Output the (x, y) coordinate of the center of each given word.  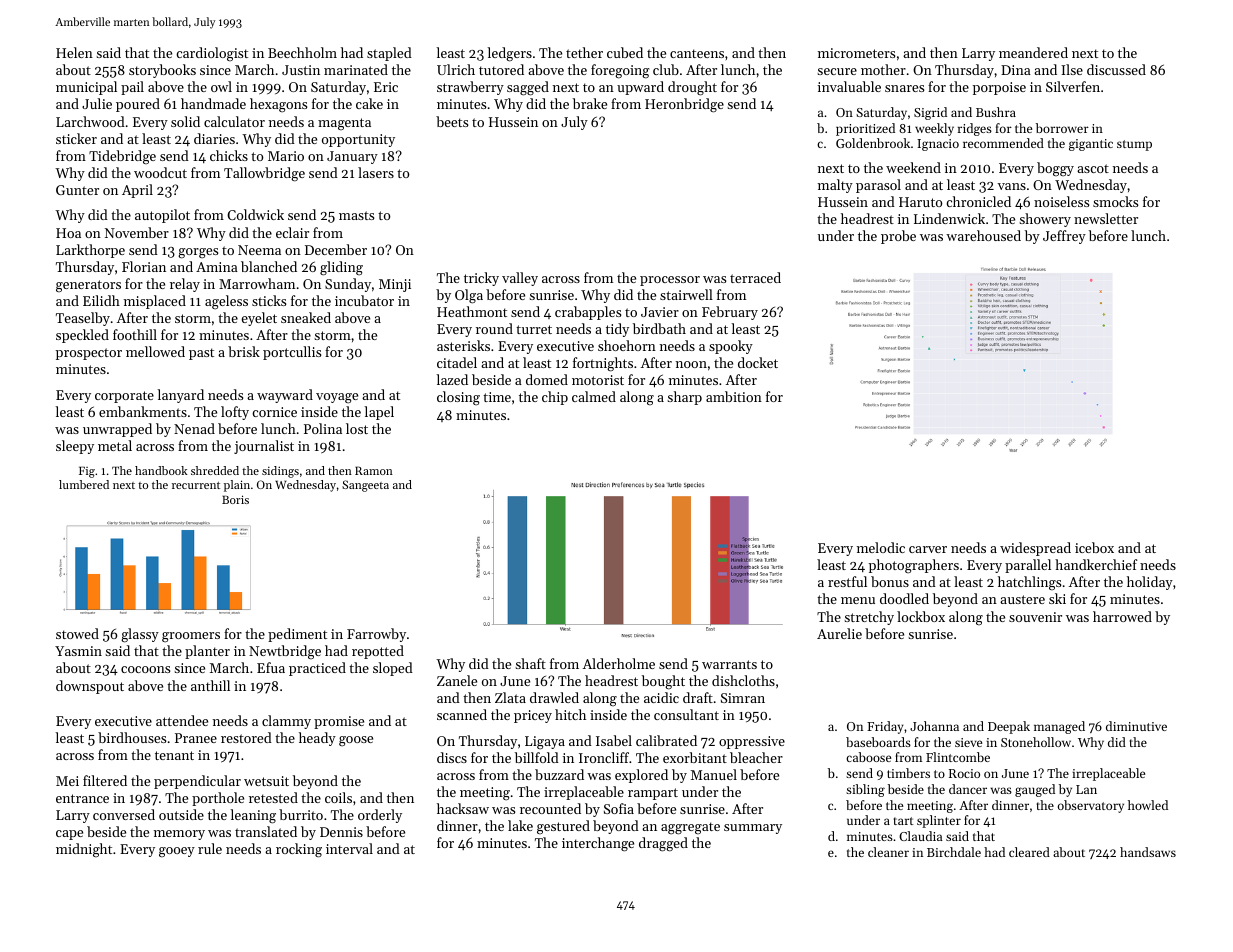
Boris (235, 499)
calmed (594, 396)
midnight (84, 850)
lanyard (180, 396)
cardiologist (212, 54)
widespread (1035, 549)
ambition (734, 396)
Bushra (996, 112)
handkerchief (1096, 564)
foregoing (620, 71)
